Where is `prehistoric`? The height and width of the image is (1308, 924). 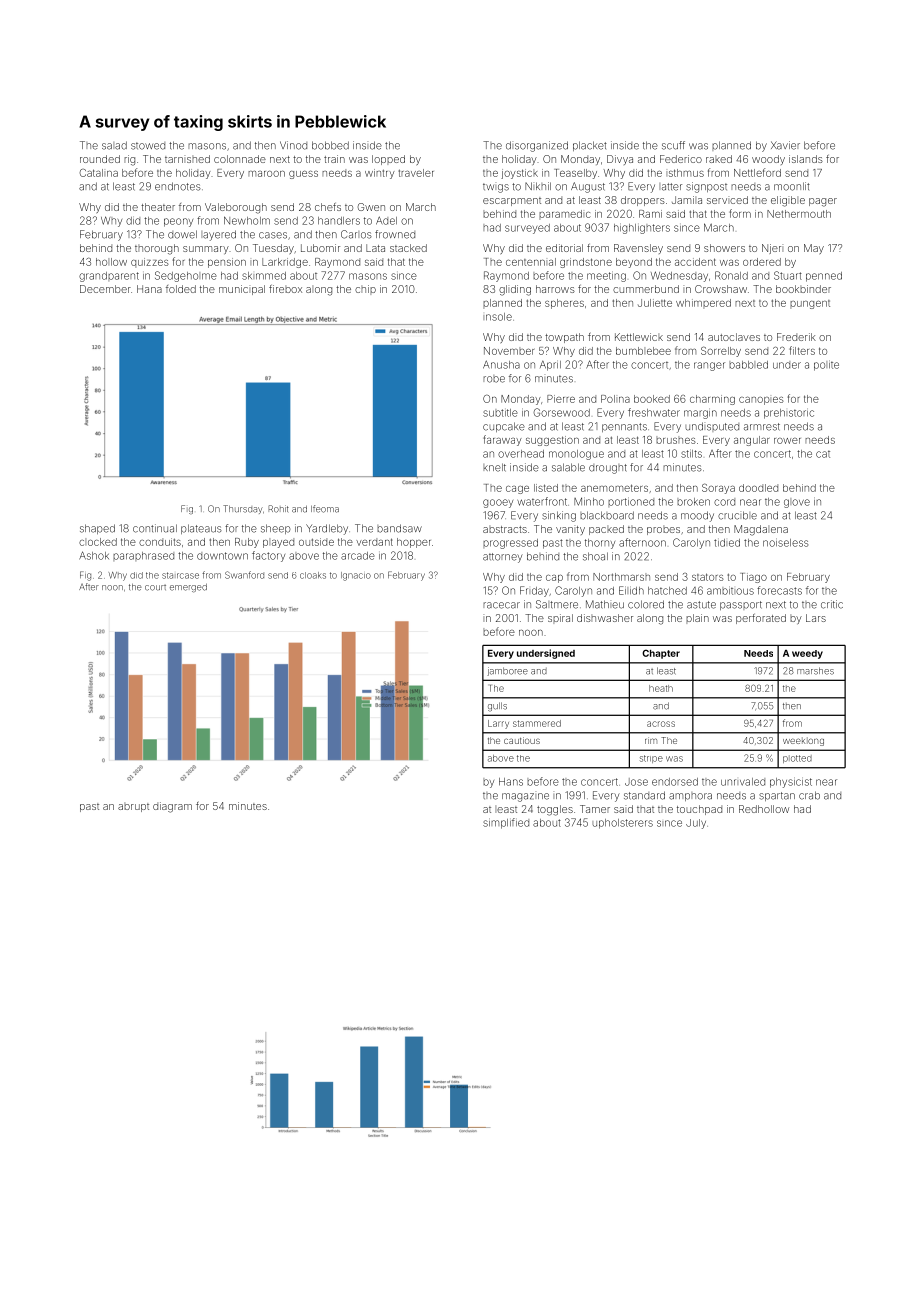
prehistoric is located at coordinates (789, 414).
